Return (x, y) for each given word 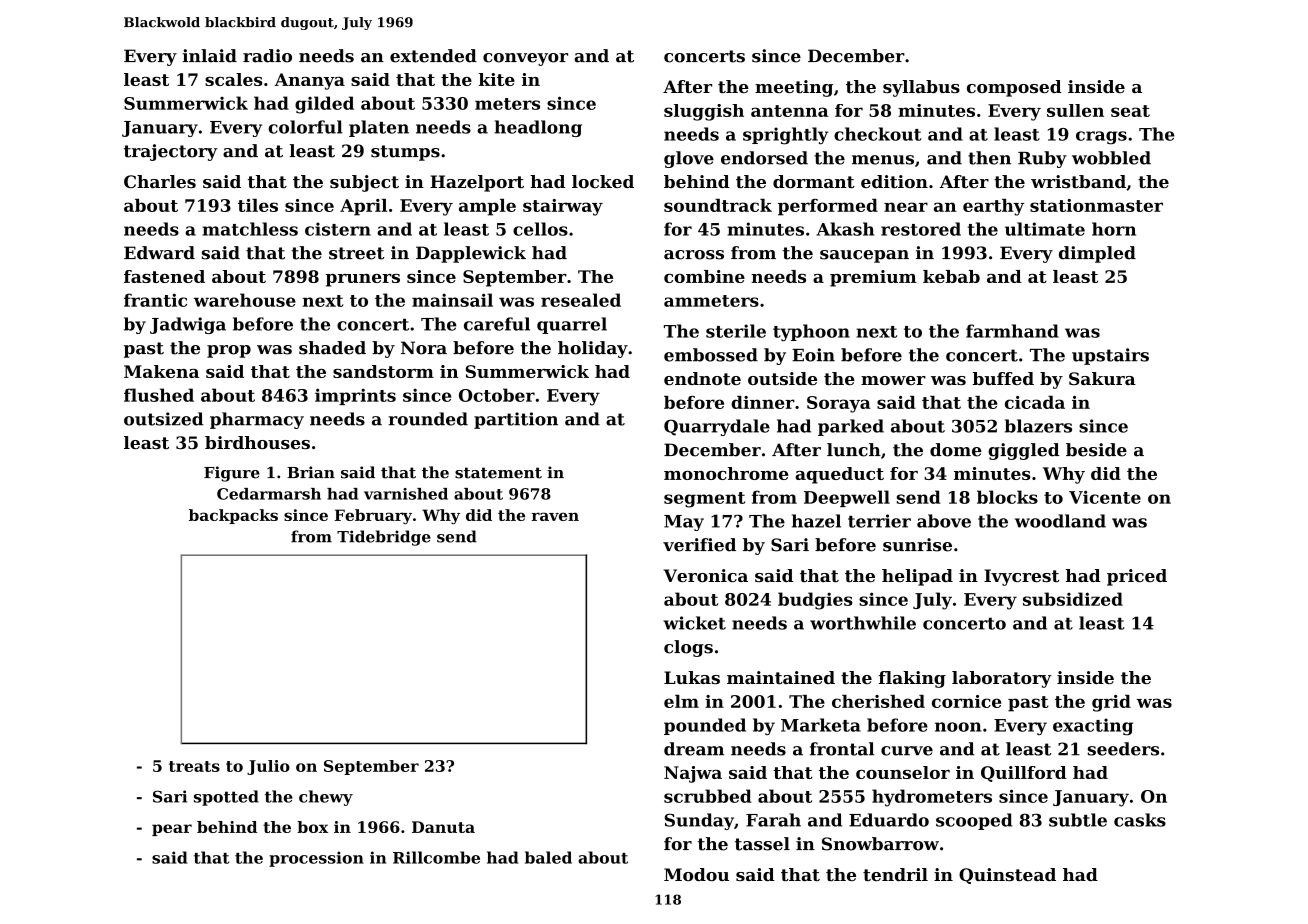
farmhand (1012, 331)
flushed (159, 395)
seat (1130, 111)
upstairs (1110, 356)
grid (1111, 703)
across (694, 255)
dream (694, 749)
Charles (160, 181)
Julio (268, 767)
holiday (593, 349)
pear (172, 830)
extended (433, 56)
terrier (879, 521)
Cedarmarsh (269, 494)
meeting (794, 88)
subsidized (1073, 599)
